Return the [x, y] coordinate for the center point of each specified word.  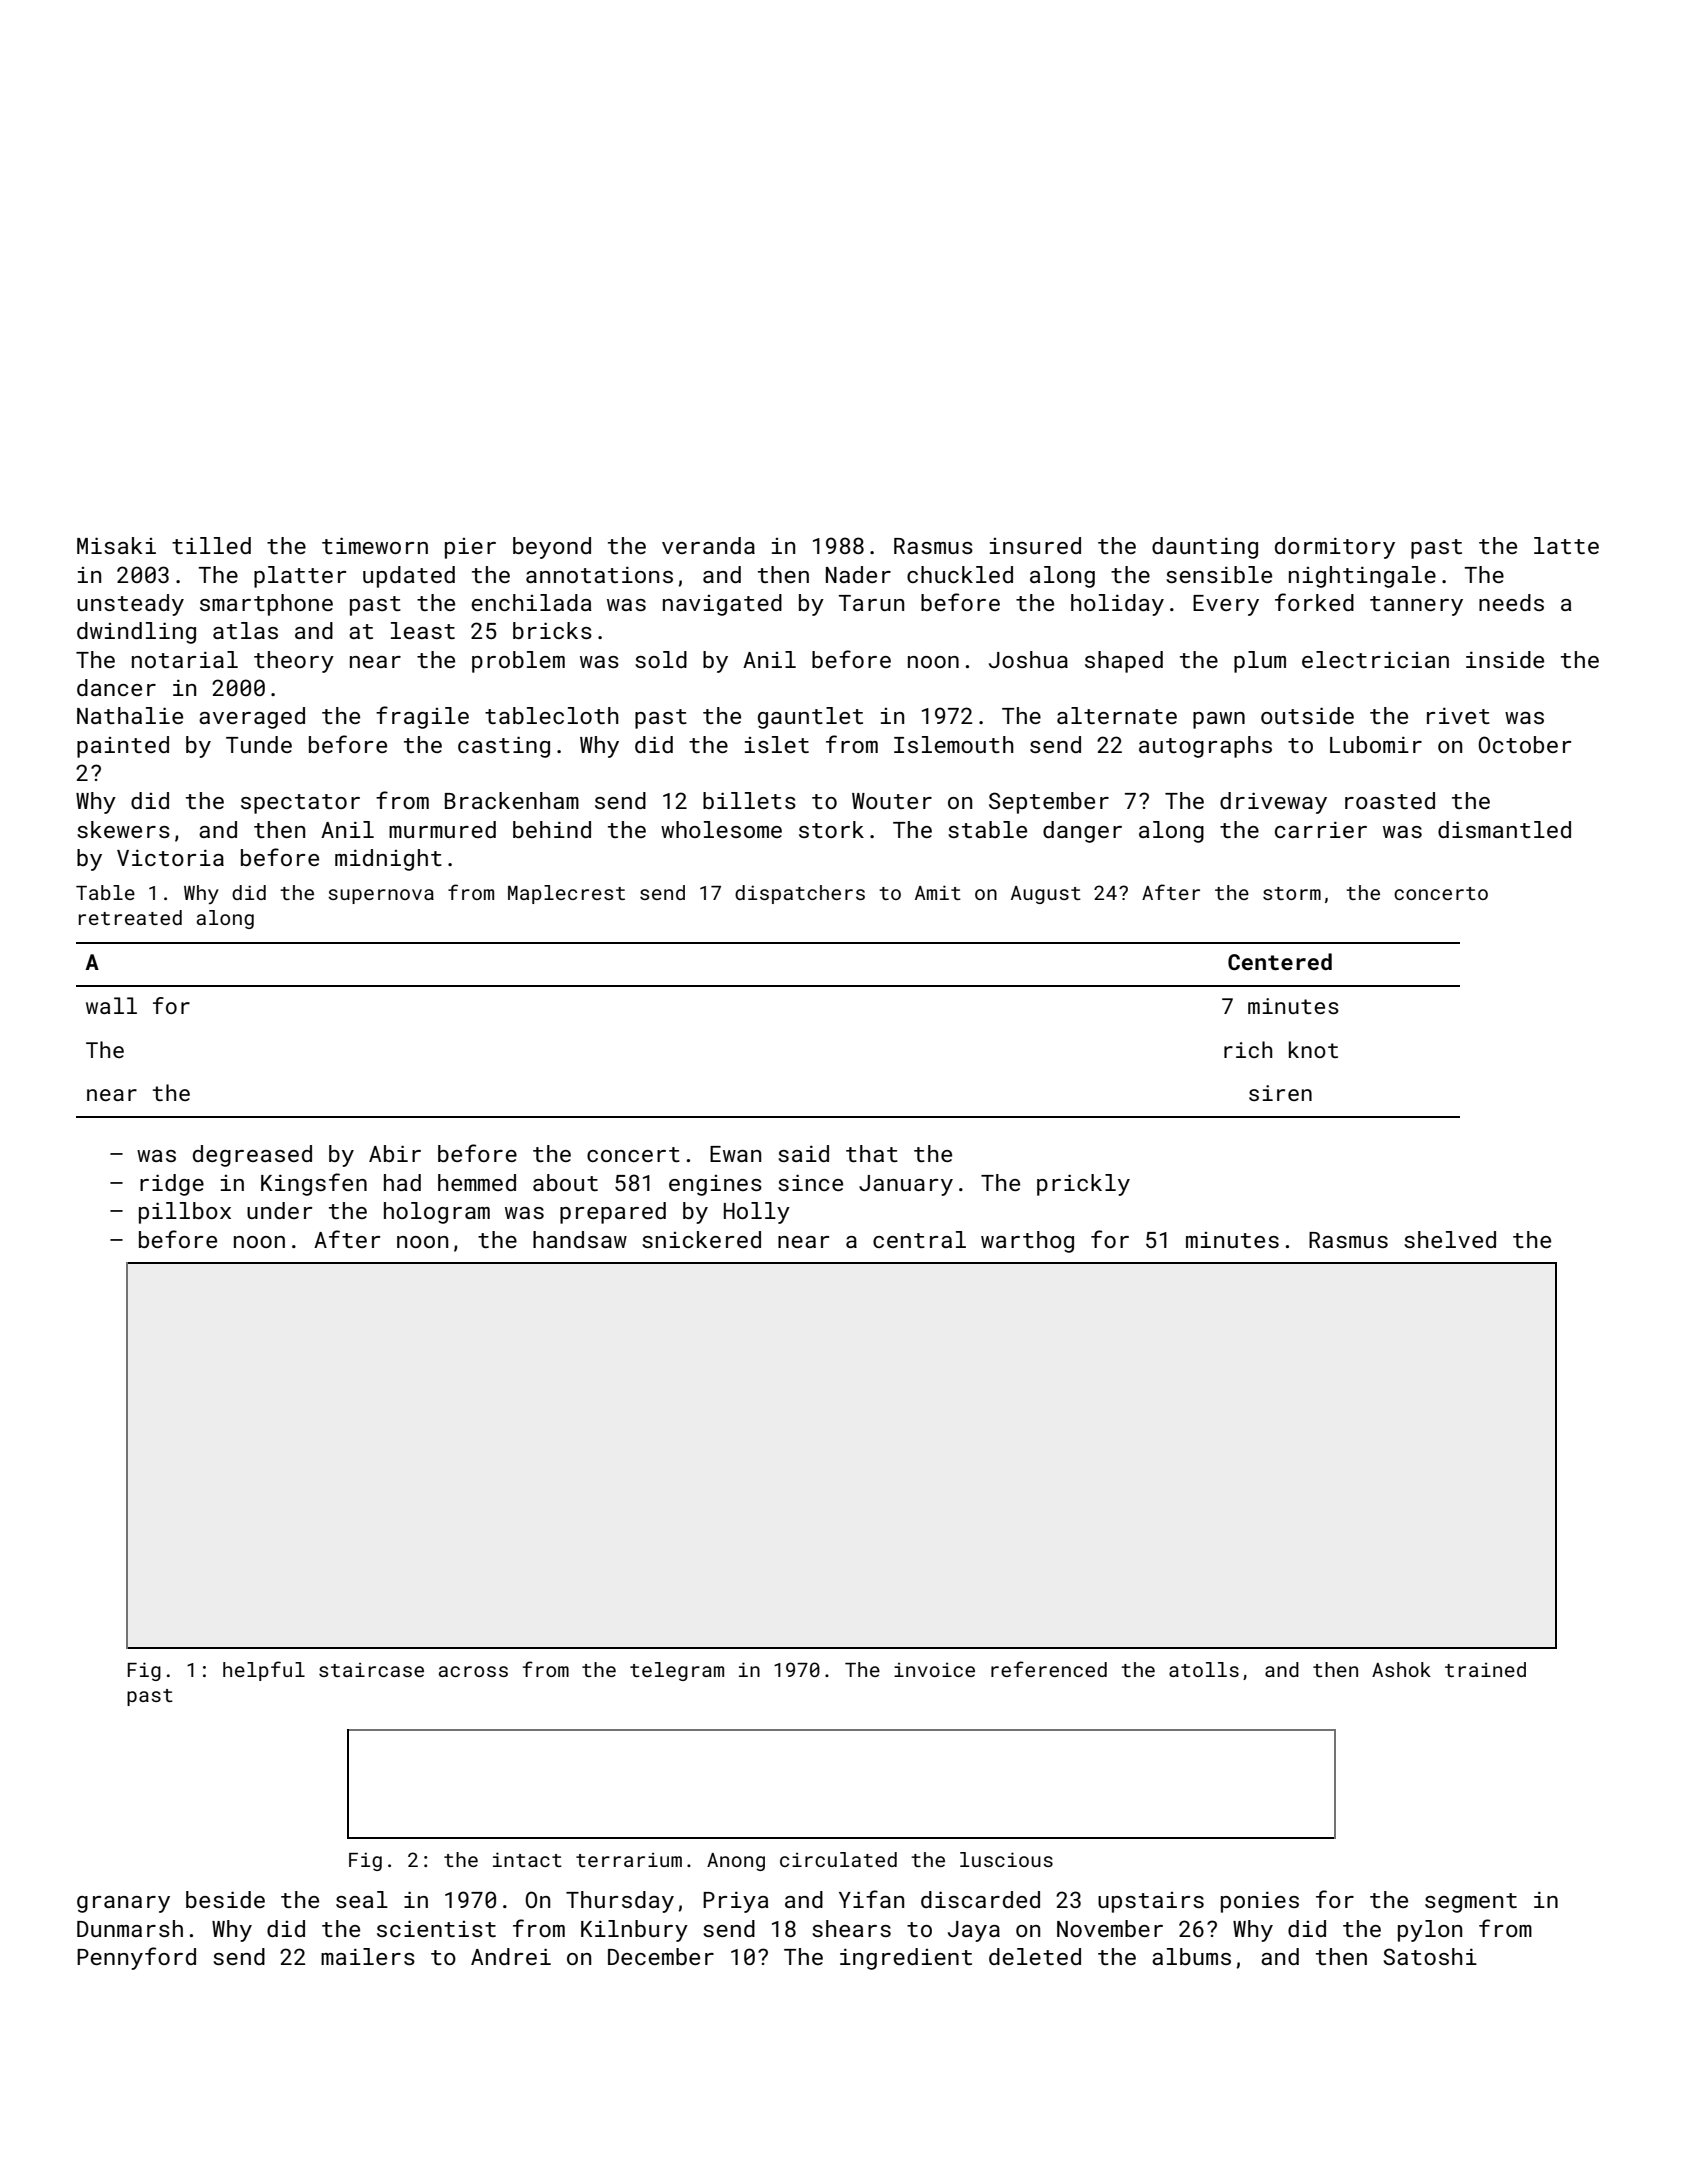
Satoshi [1430, 1956]
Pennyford [136, 1958]
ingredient [906, 1959]
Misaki [116, 545]
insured [1035, 545]
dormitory [1335, 548]
